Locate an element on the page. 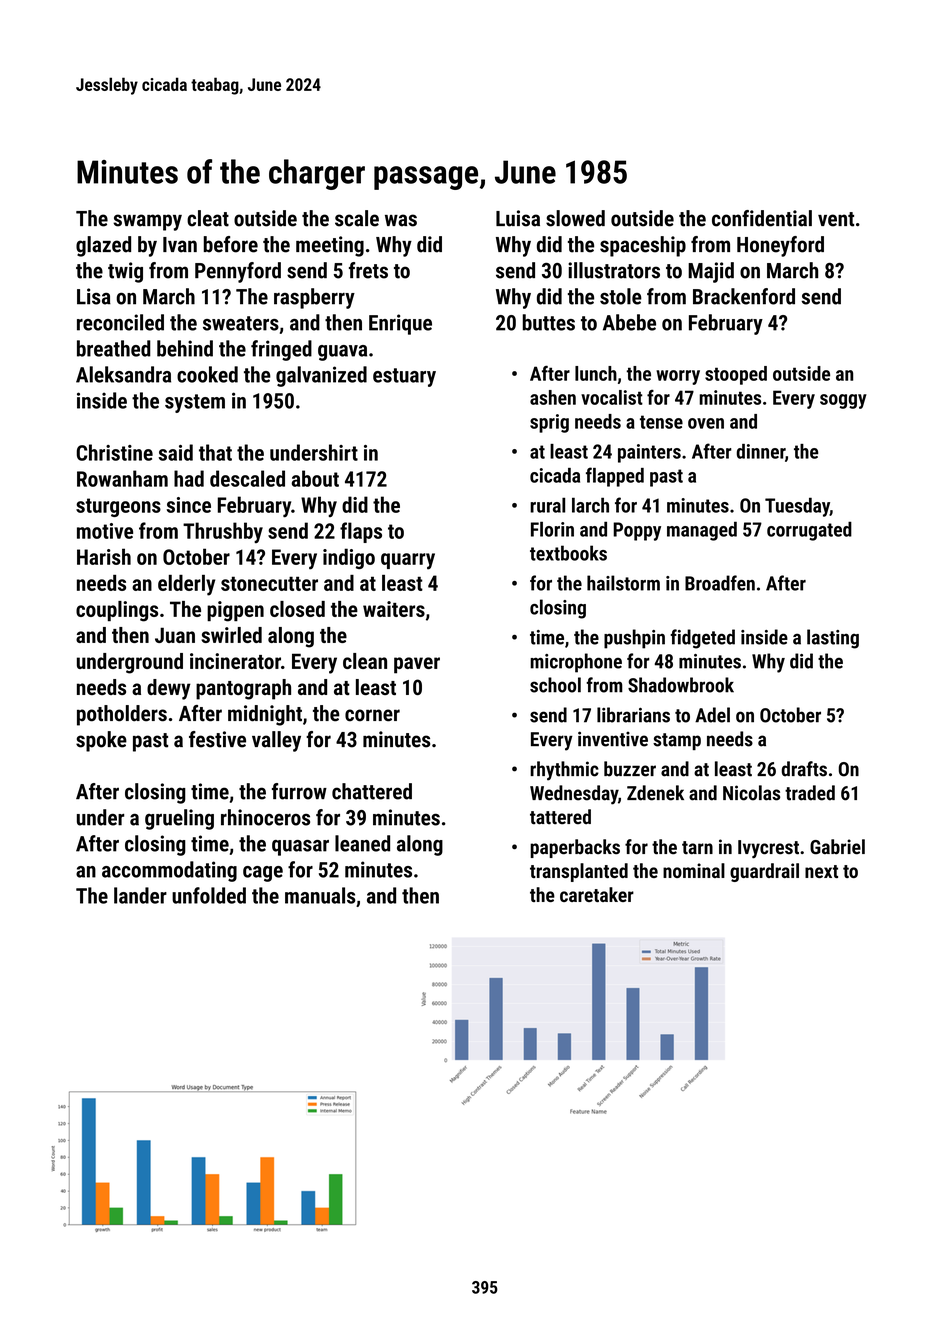  Majid is located at coordinates (711, 272).
